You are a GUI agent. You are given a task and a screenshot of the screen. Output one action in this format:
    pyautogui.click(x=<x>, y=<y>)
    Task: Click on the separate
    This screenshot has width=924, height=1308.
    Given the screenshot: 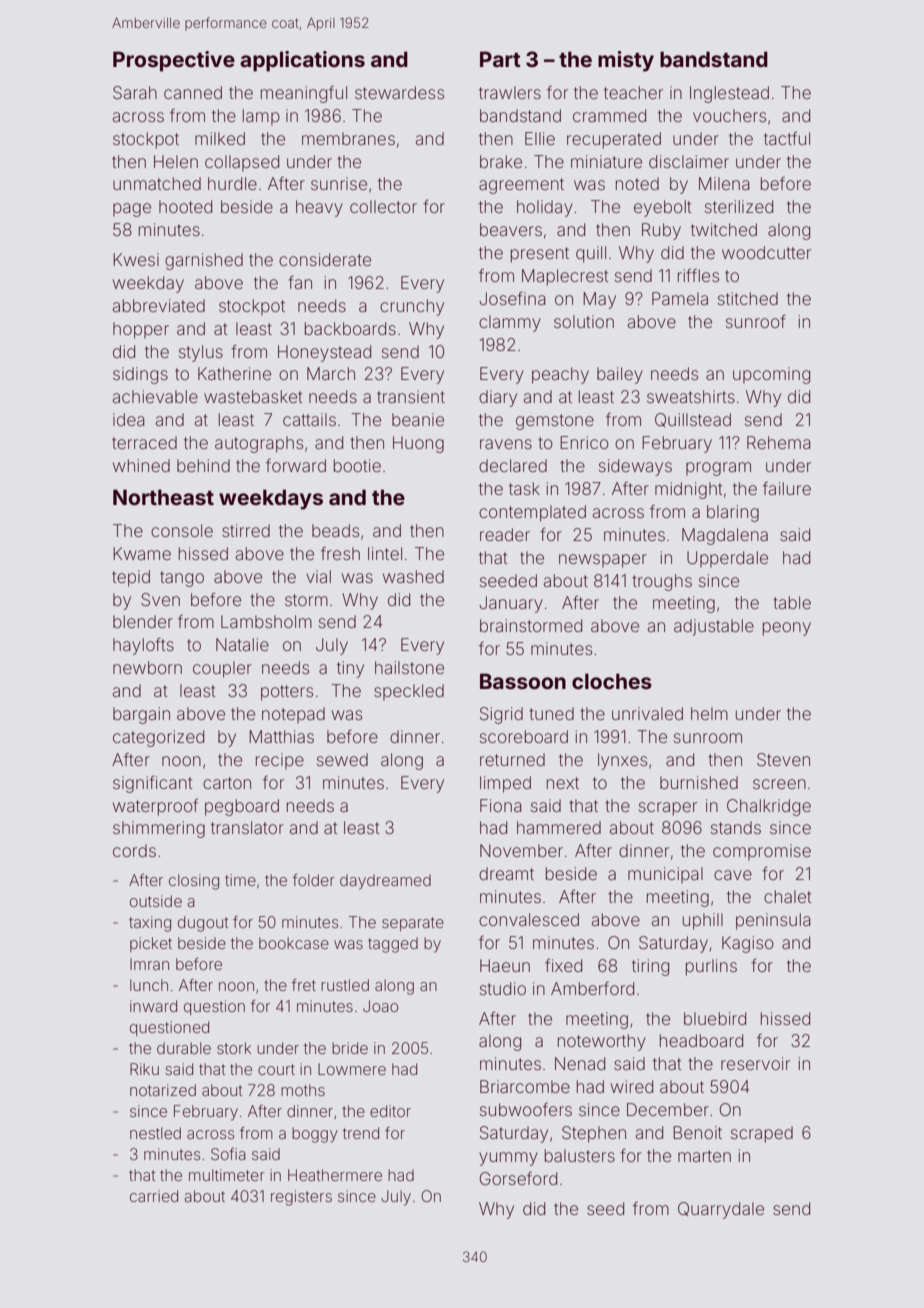 What is the action you would take?
    pyautogui.click(x=413, y=924)
